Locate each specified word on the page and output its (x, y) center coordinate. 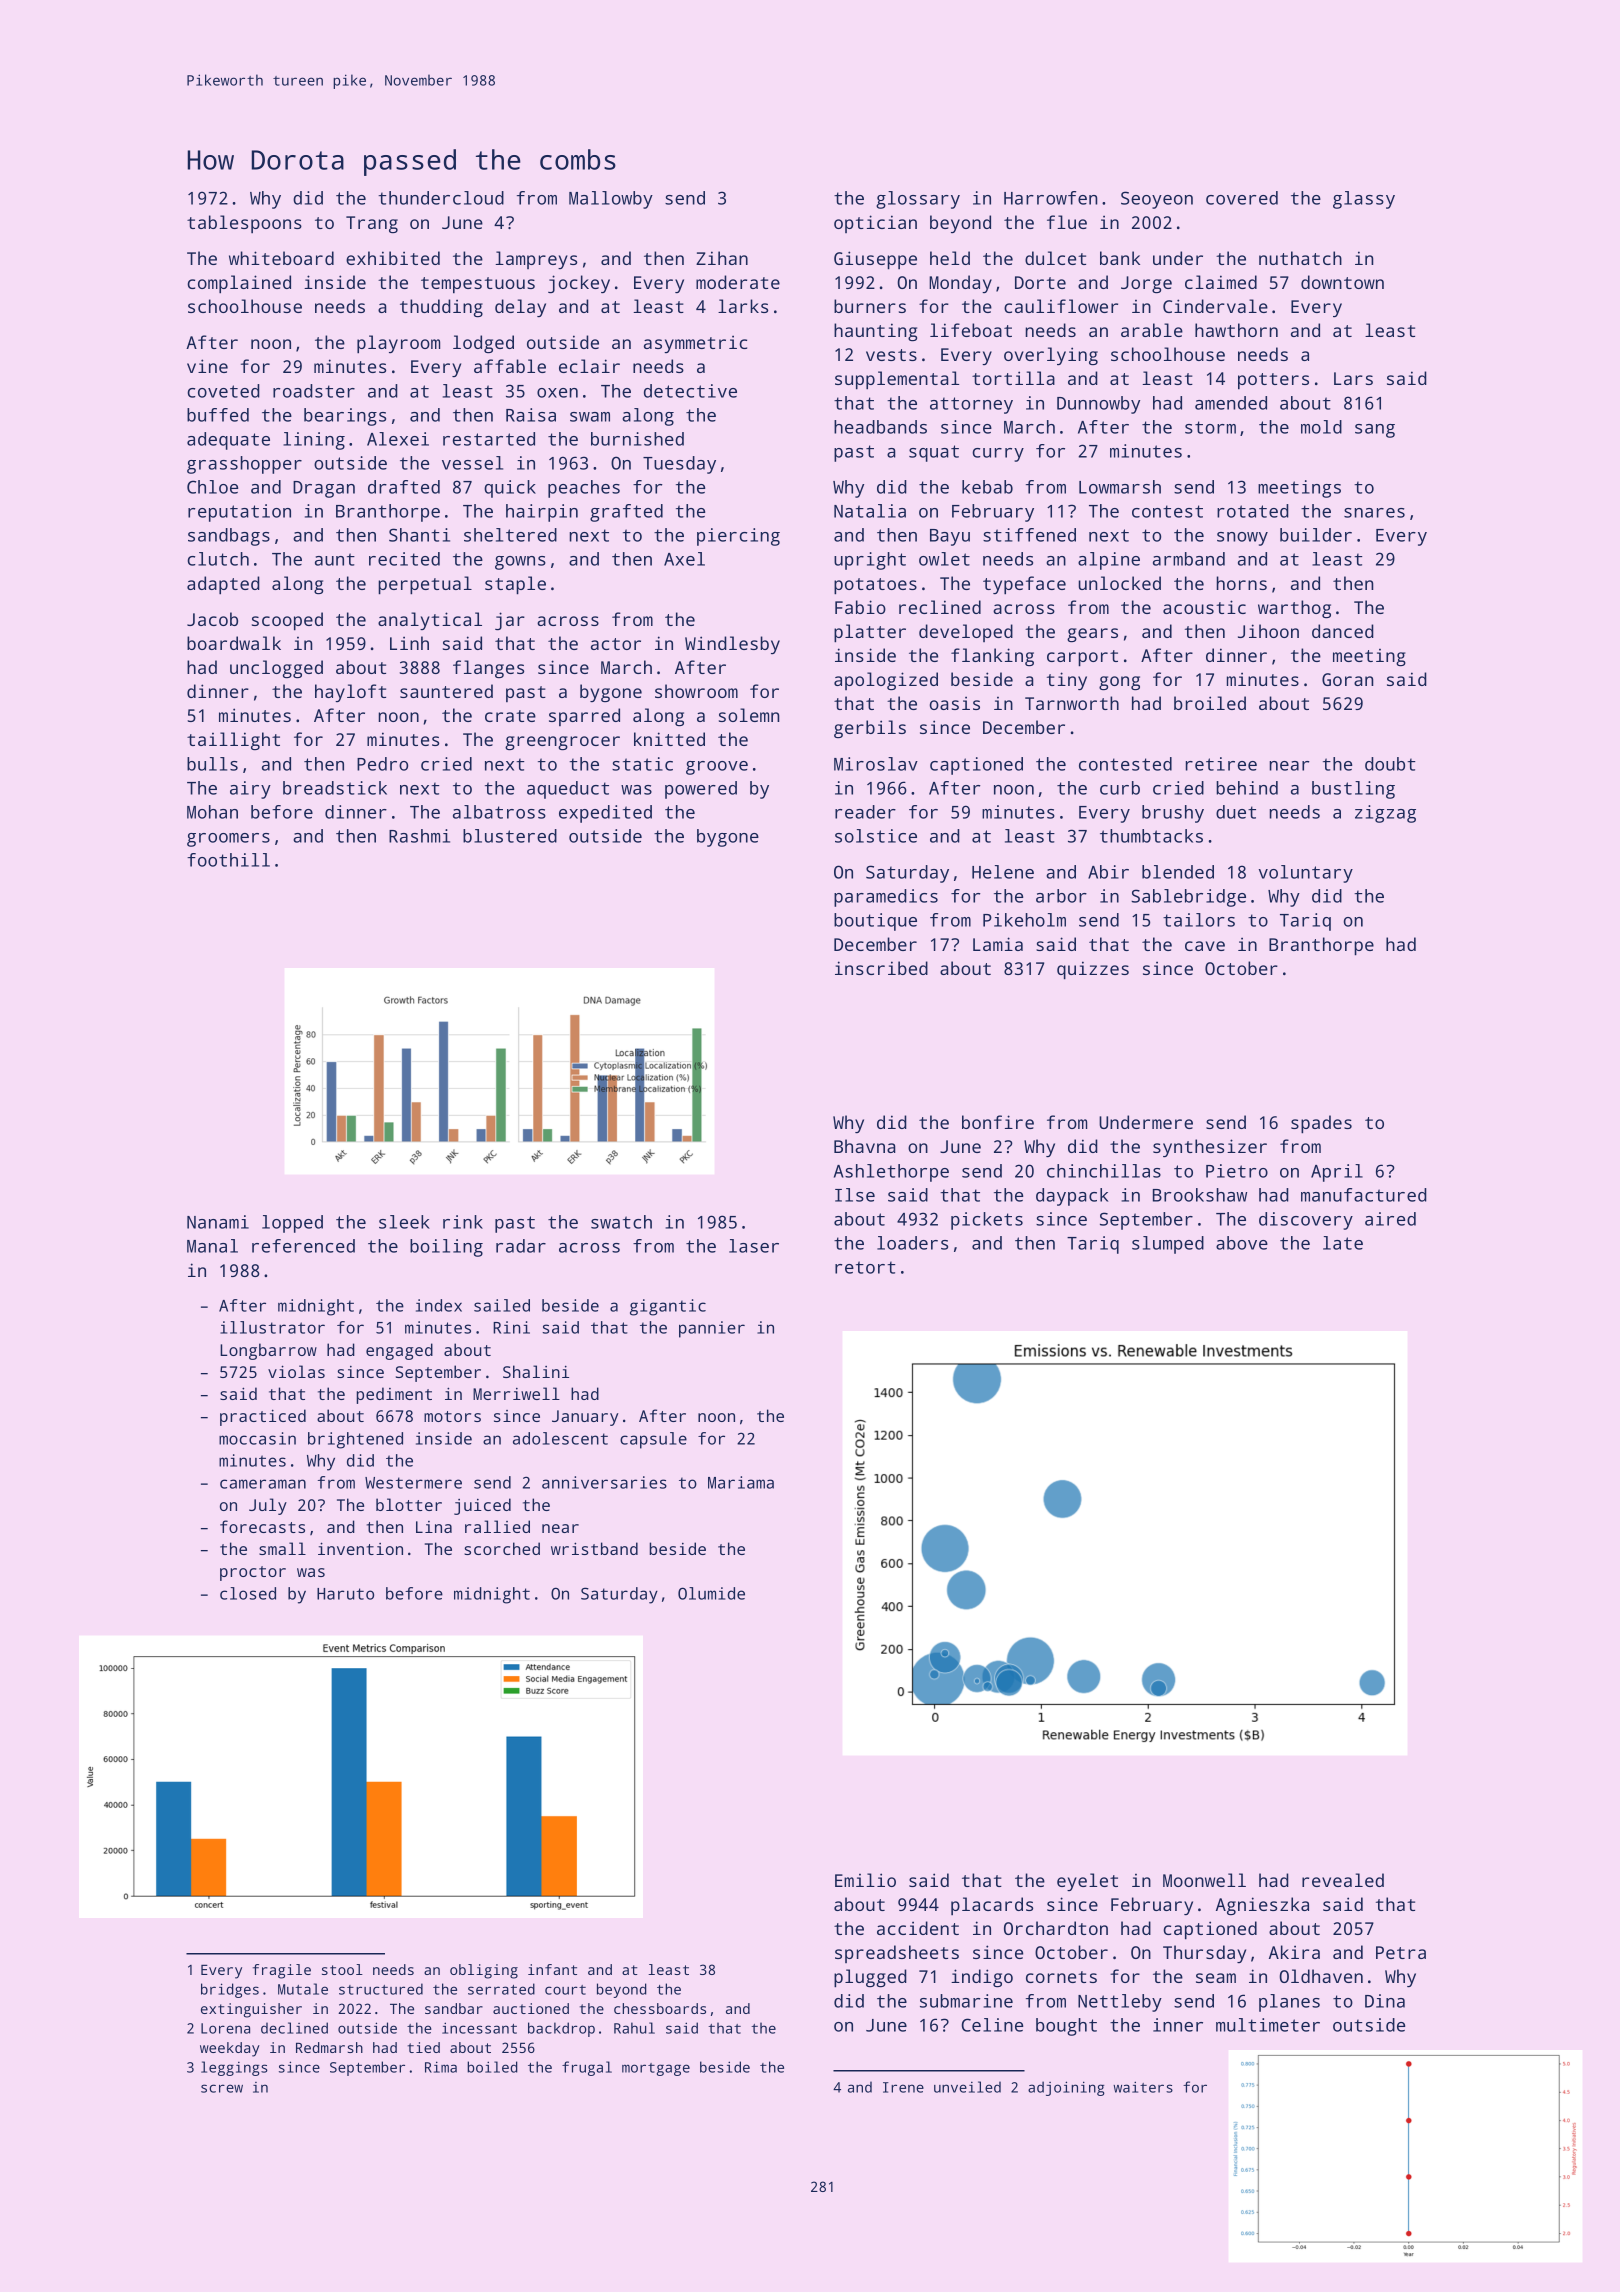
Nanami (218, 1222)
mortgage (656, 2069)
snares (1374, 513)
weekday (230, 2049)
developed (966, 633)
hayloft (350, 693)
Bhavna (864, 1146)
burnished (637, 439)
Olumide (711, 1593)
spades (1321, 1124)
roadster (314, 391)
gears (1092, 635)
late (1343, 1243)
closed (248, 1593)
